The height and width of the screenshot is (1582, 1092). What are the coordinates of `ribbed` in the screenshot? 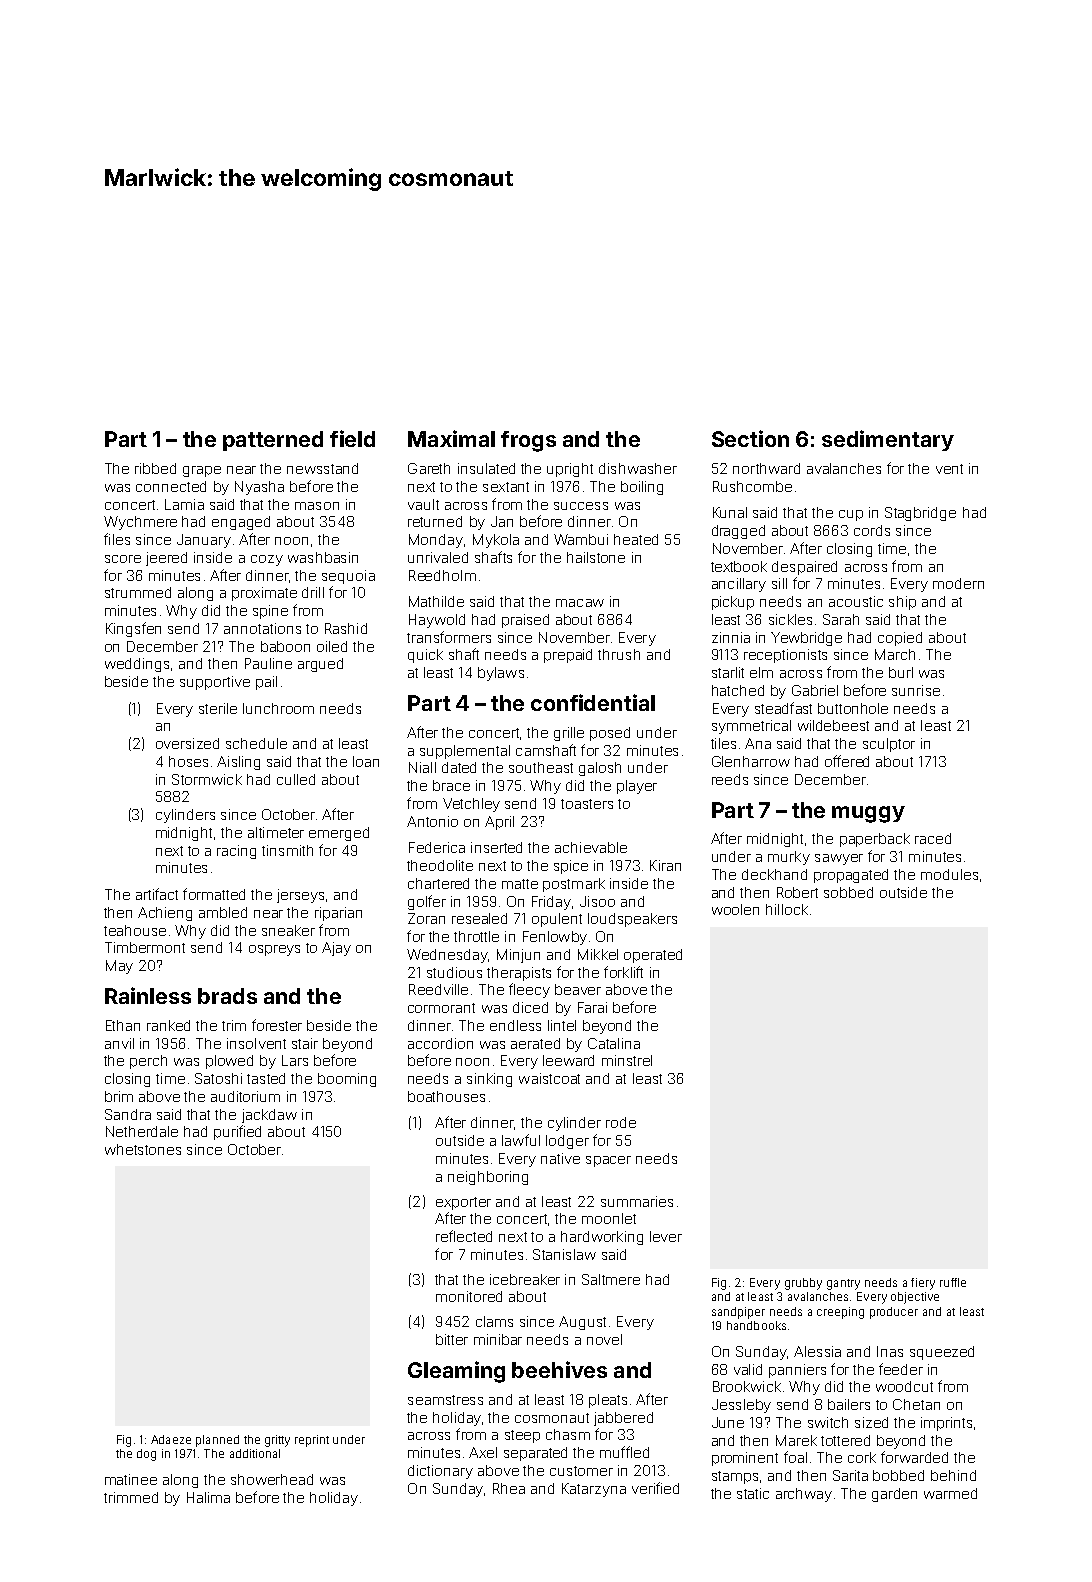 It's located at (155, 468).
